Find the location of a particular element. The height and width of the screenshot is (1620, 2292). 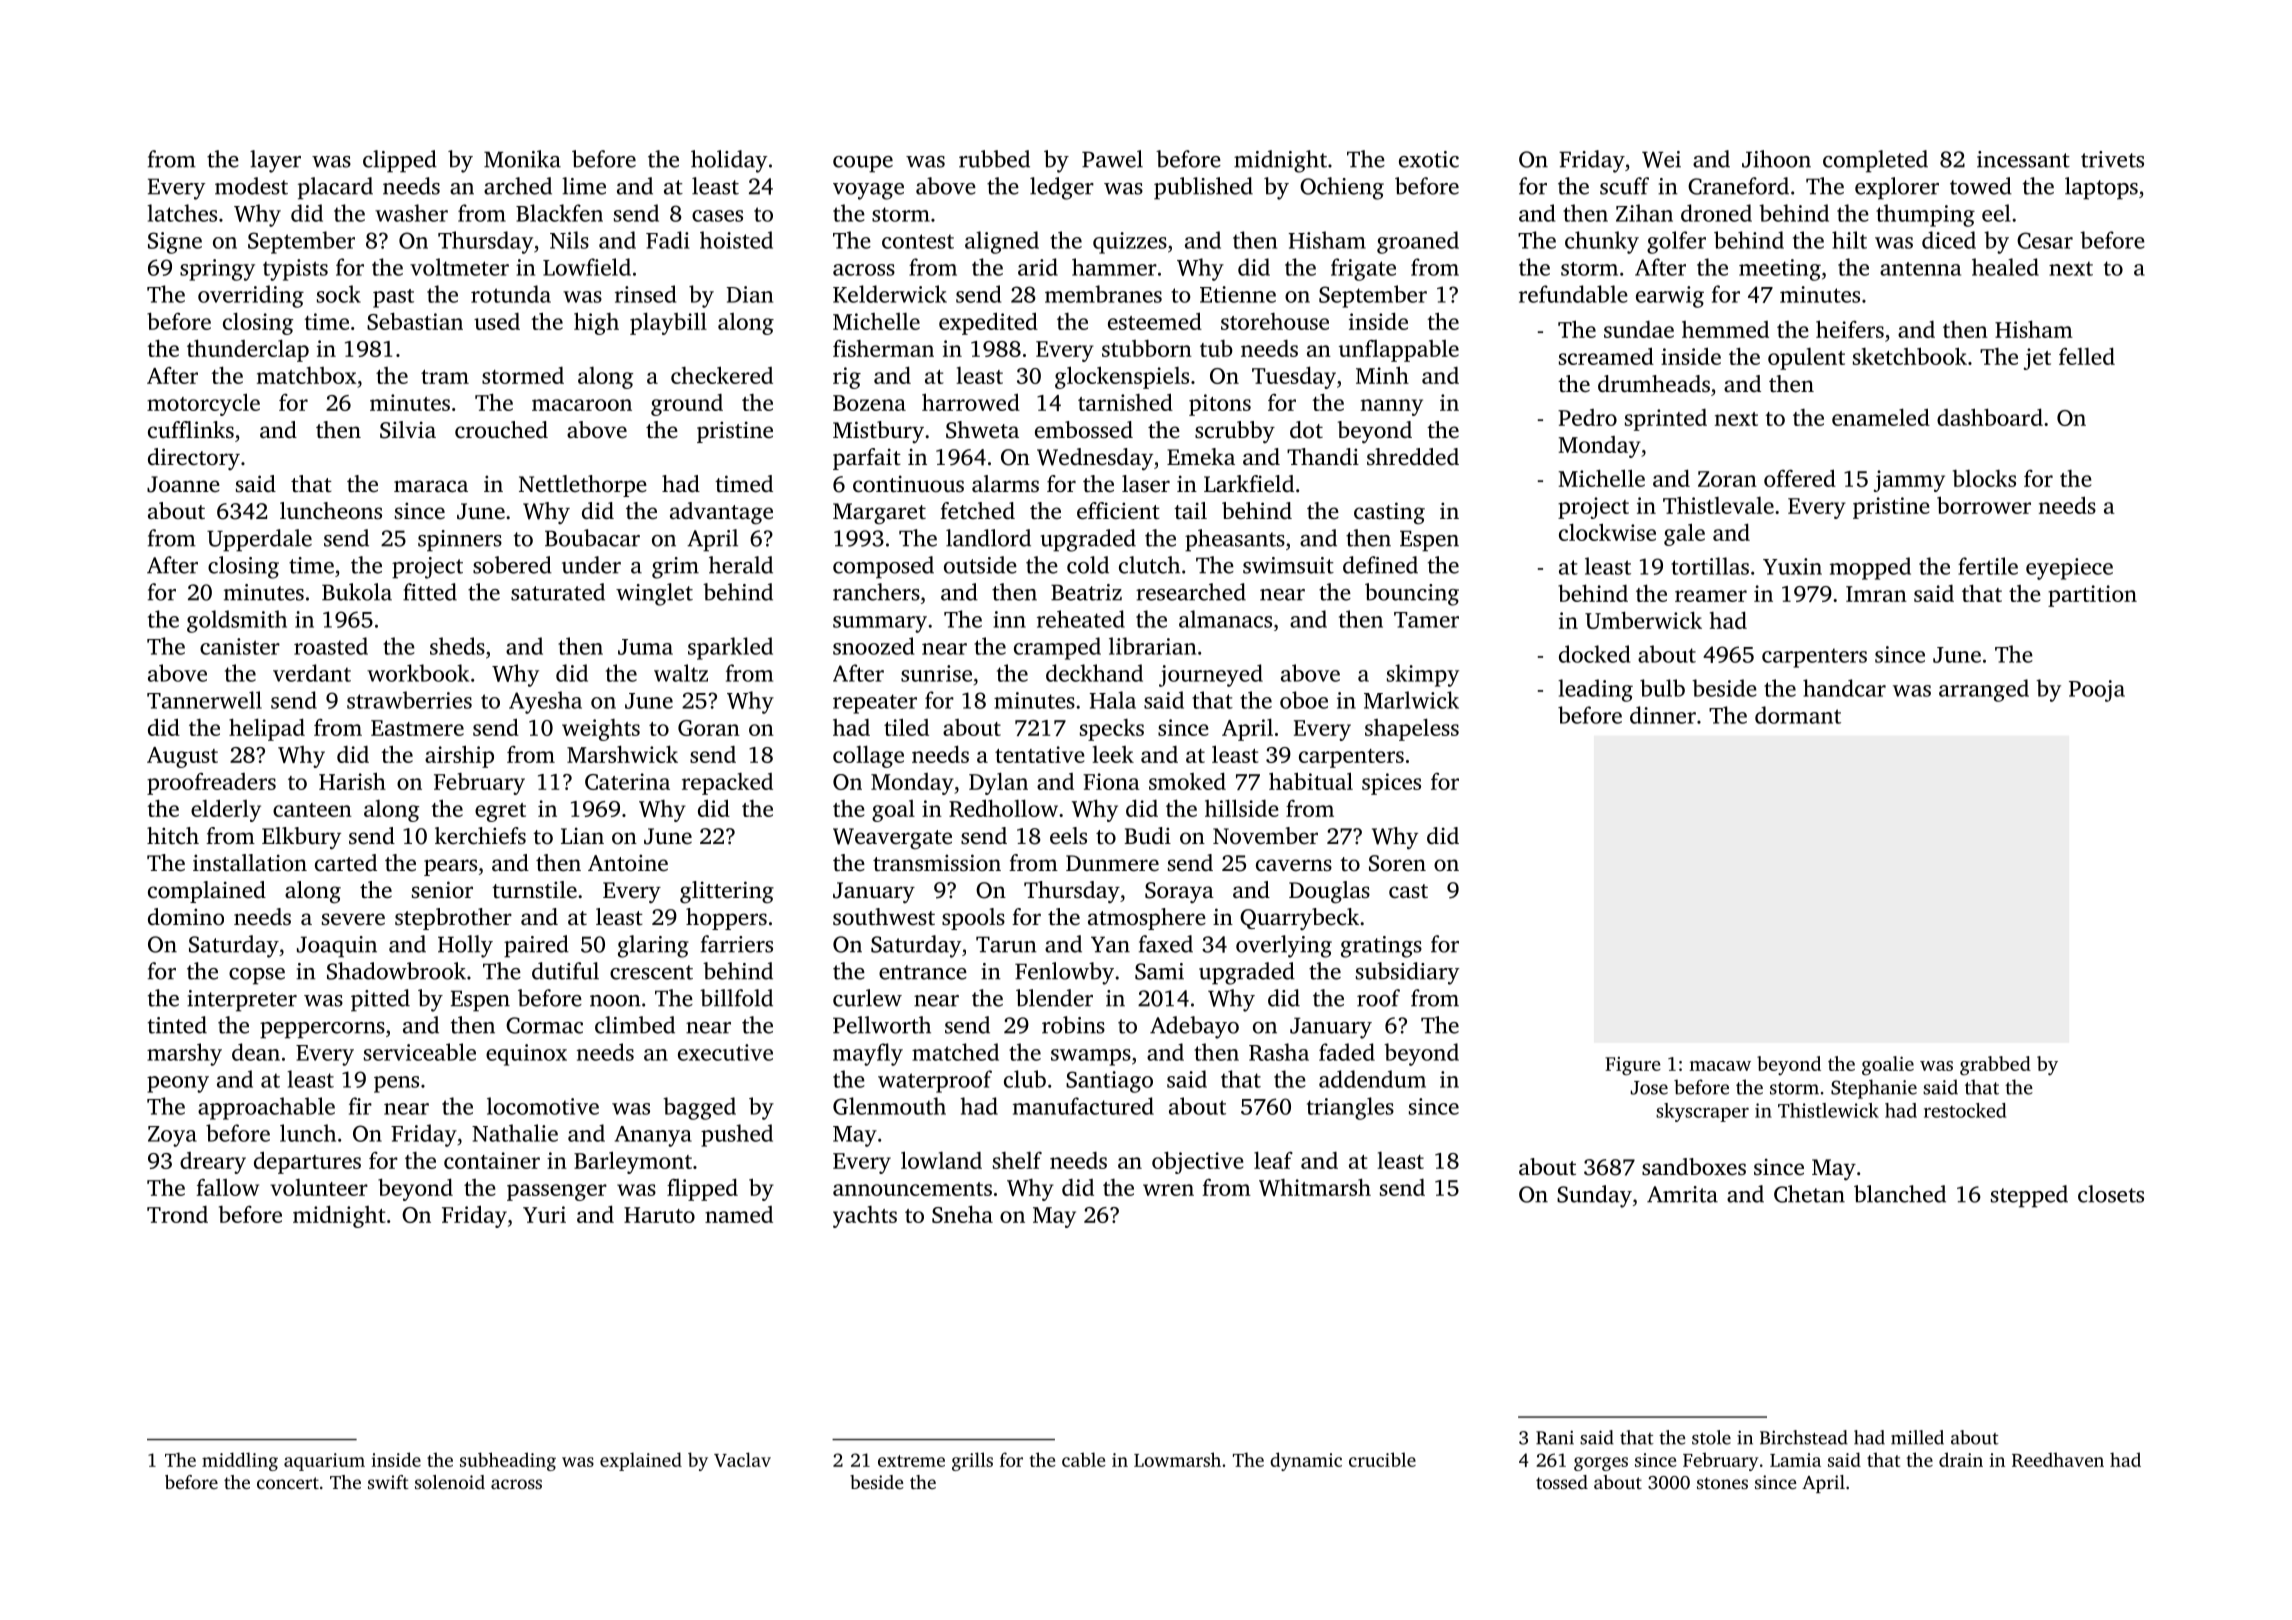

trivets is located at coordinates (2112, 159).
